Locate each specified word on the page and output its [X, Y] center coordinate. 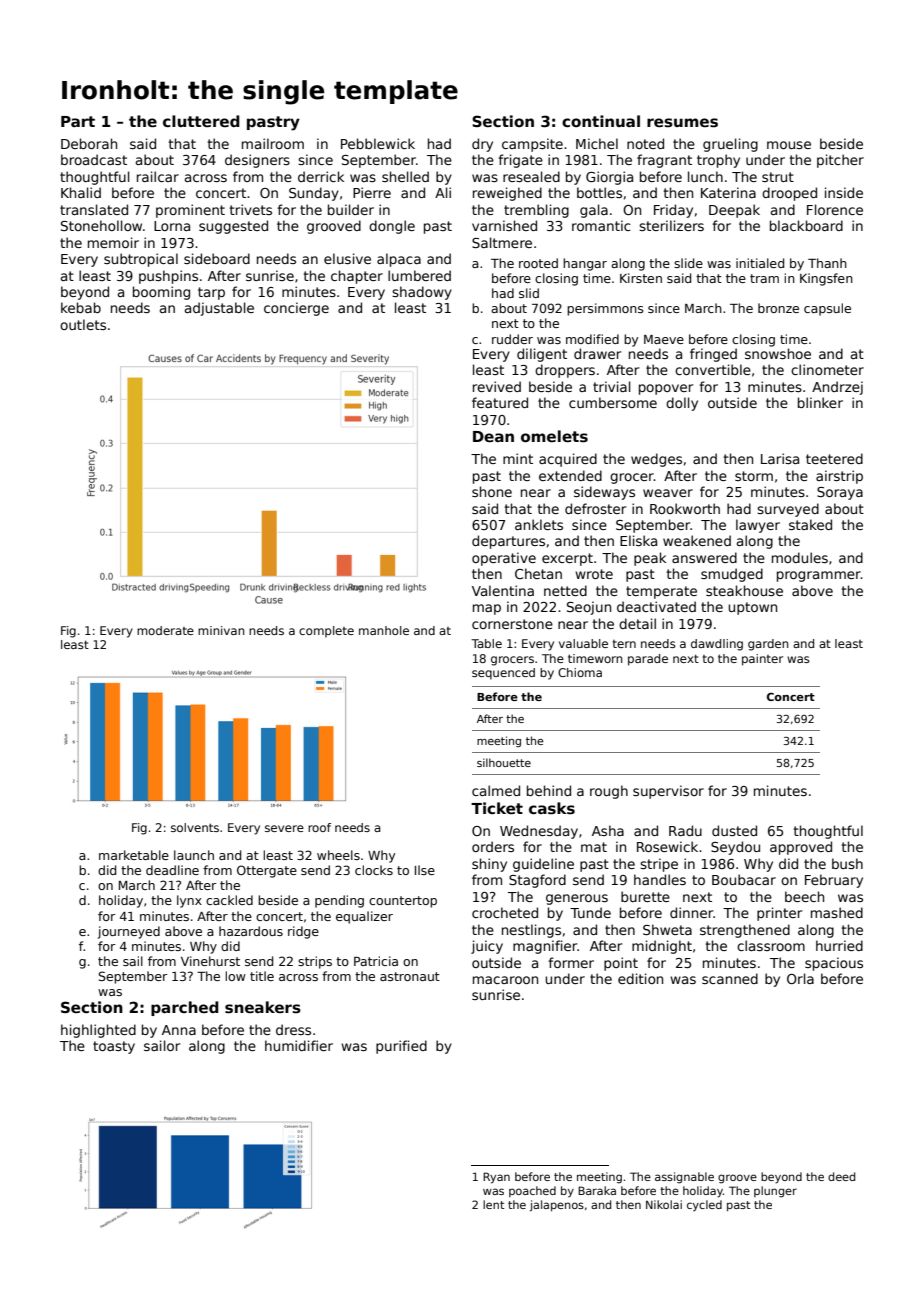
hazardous [251, 931]
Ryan [496, 1178]
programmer [819, 576]
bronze [778, 308]
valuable [583, 643]
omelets [554, 436]
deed [841, 1176]
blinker [820, 402]
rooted [538, 263]
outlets [83, 324]
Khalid [81, 192]
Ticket [497, 808]
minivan [221, 630]
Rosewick [667, 846]
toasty [114, 1047]
